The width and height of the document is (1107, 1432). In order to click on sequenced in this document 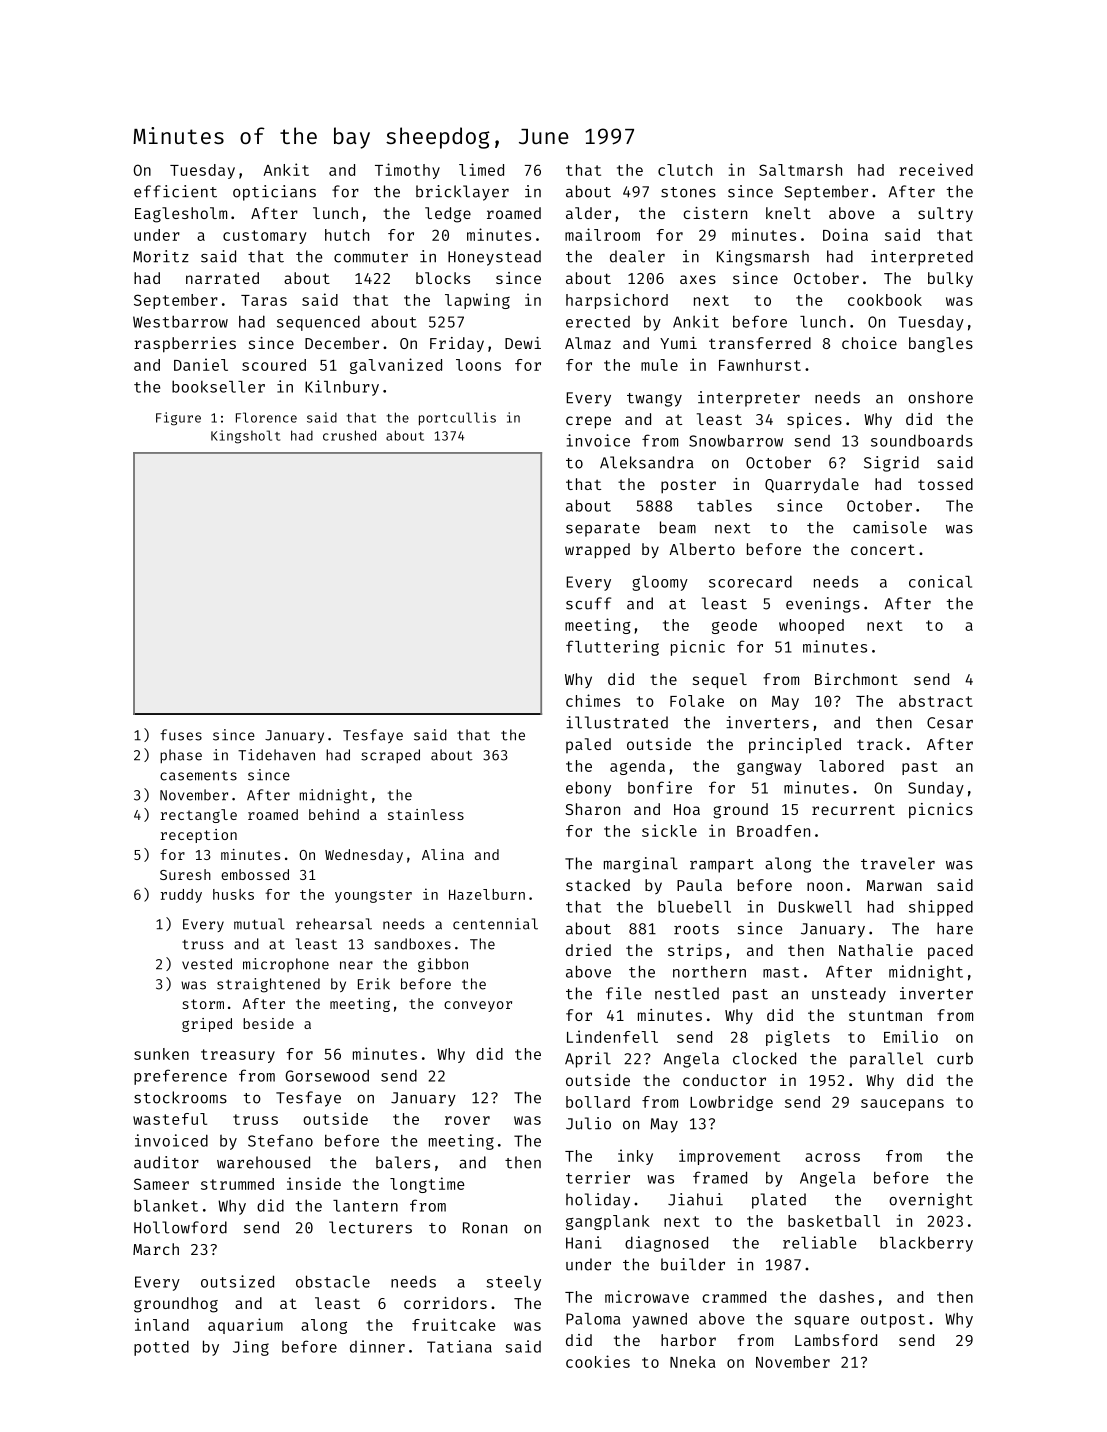, I will do `click(318, 323)`.
